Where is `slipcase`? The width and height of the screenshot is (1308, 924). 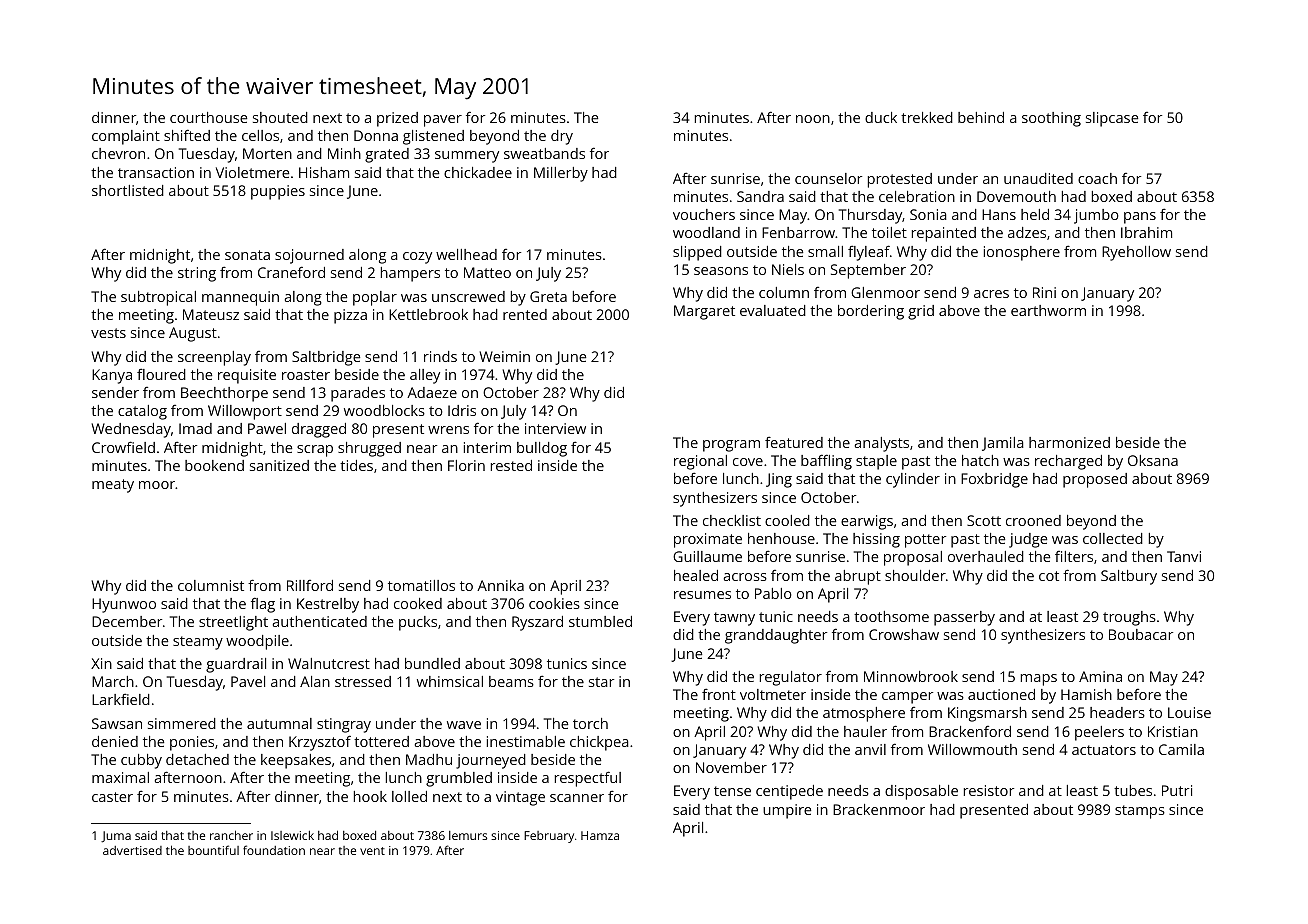 slipcase is located at coordinates (1112, 119).
